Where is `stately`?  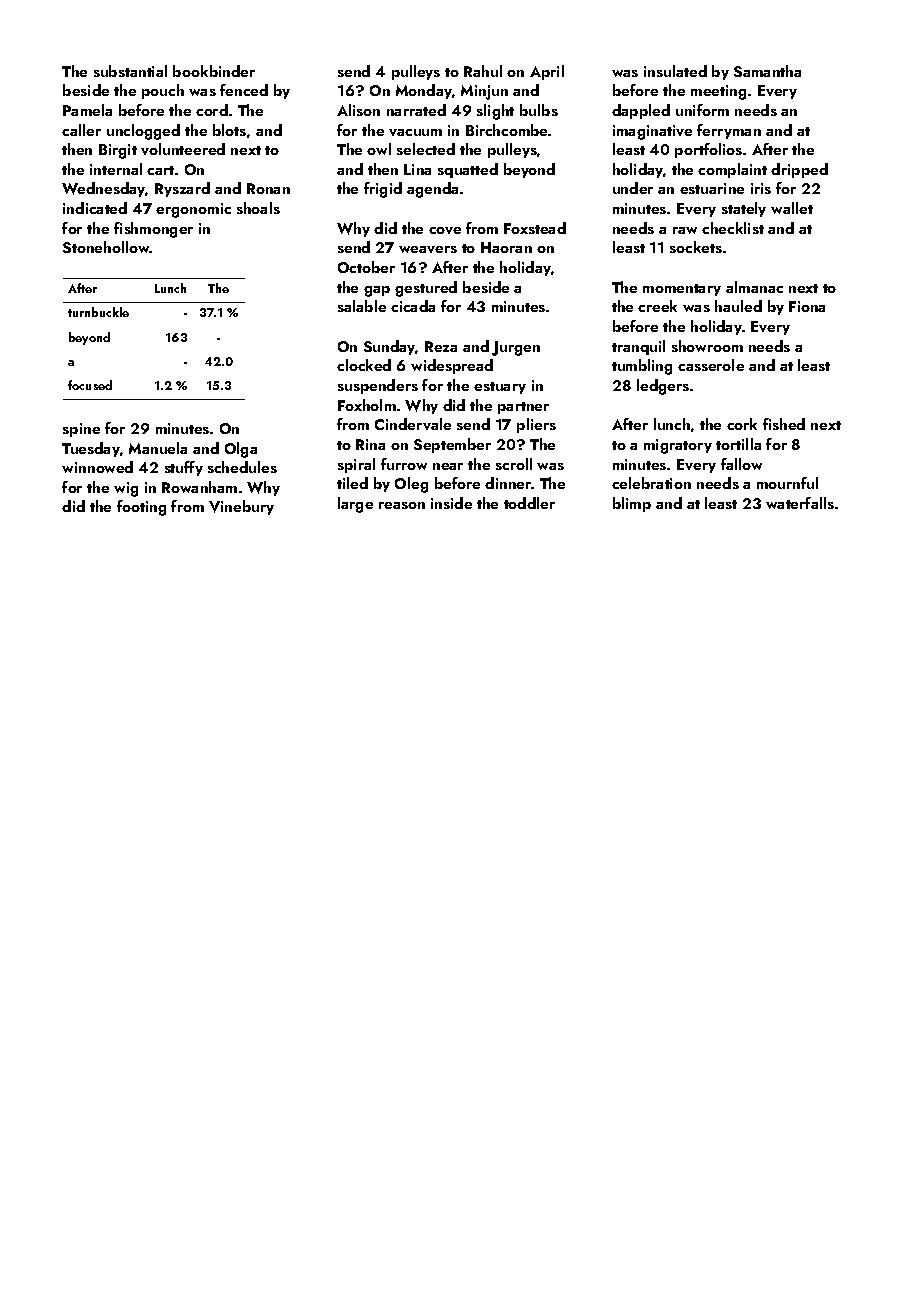 stately is located at coordinates (744, 209).
